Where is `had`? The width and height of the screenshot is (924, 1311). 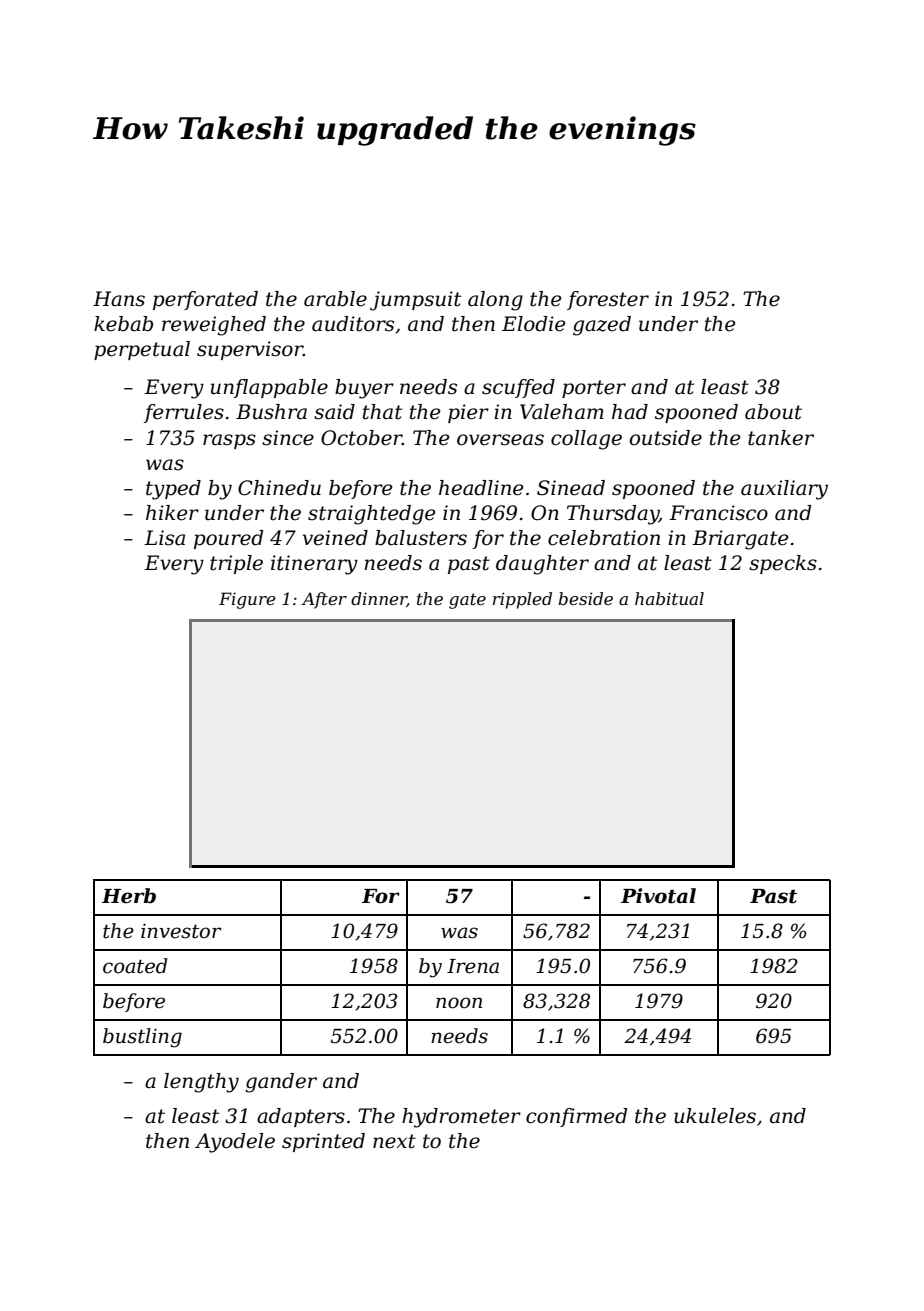
had is located at coordinates (630, 412).
